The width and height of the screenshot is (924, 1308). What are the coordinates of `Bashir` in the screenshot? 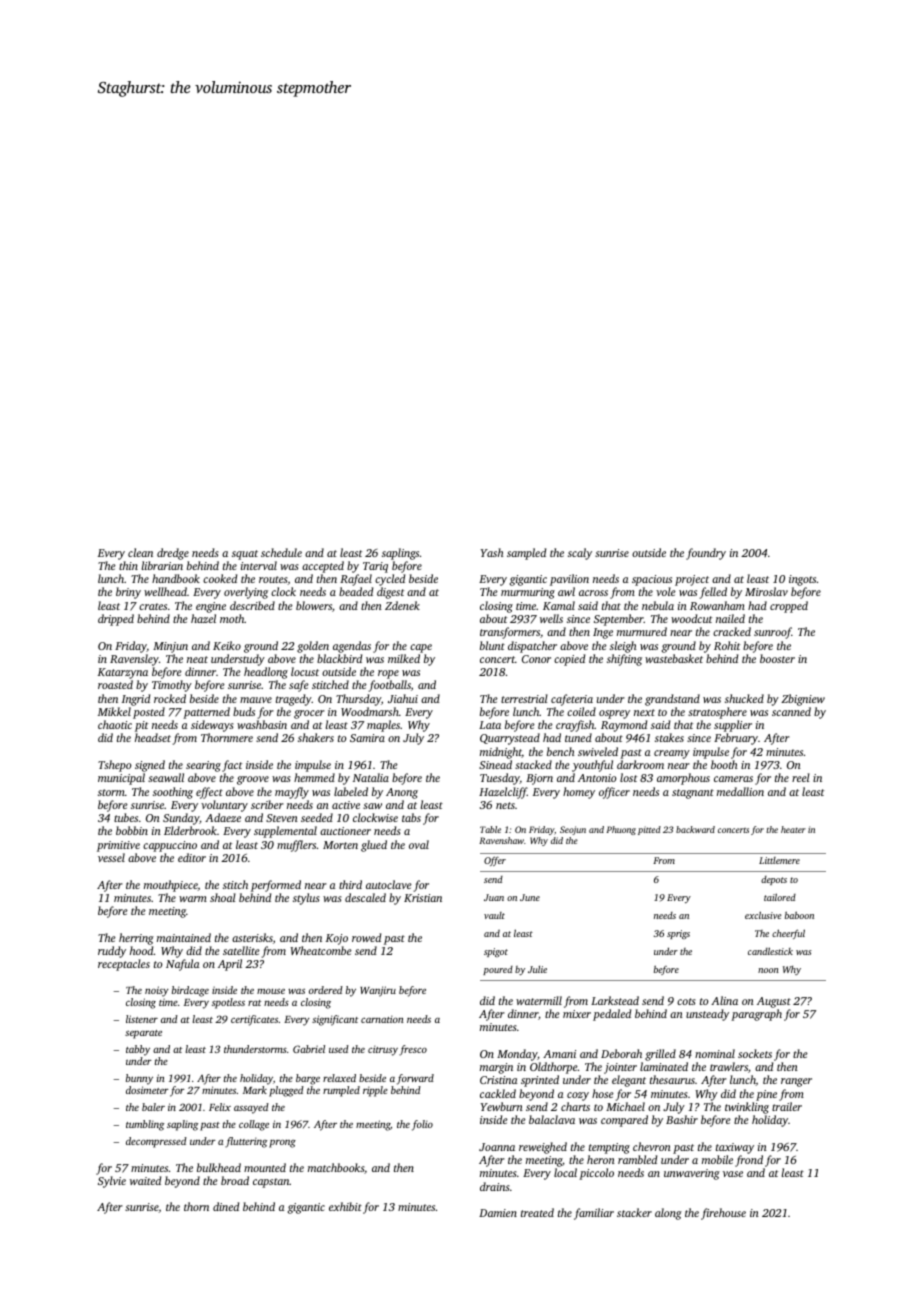 It's located at (682, 1119).
